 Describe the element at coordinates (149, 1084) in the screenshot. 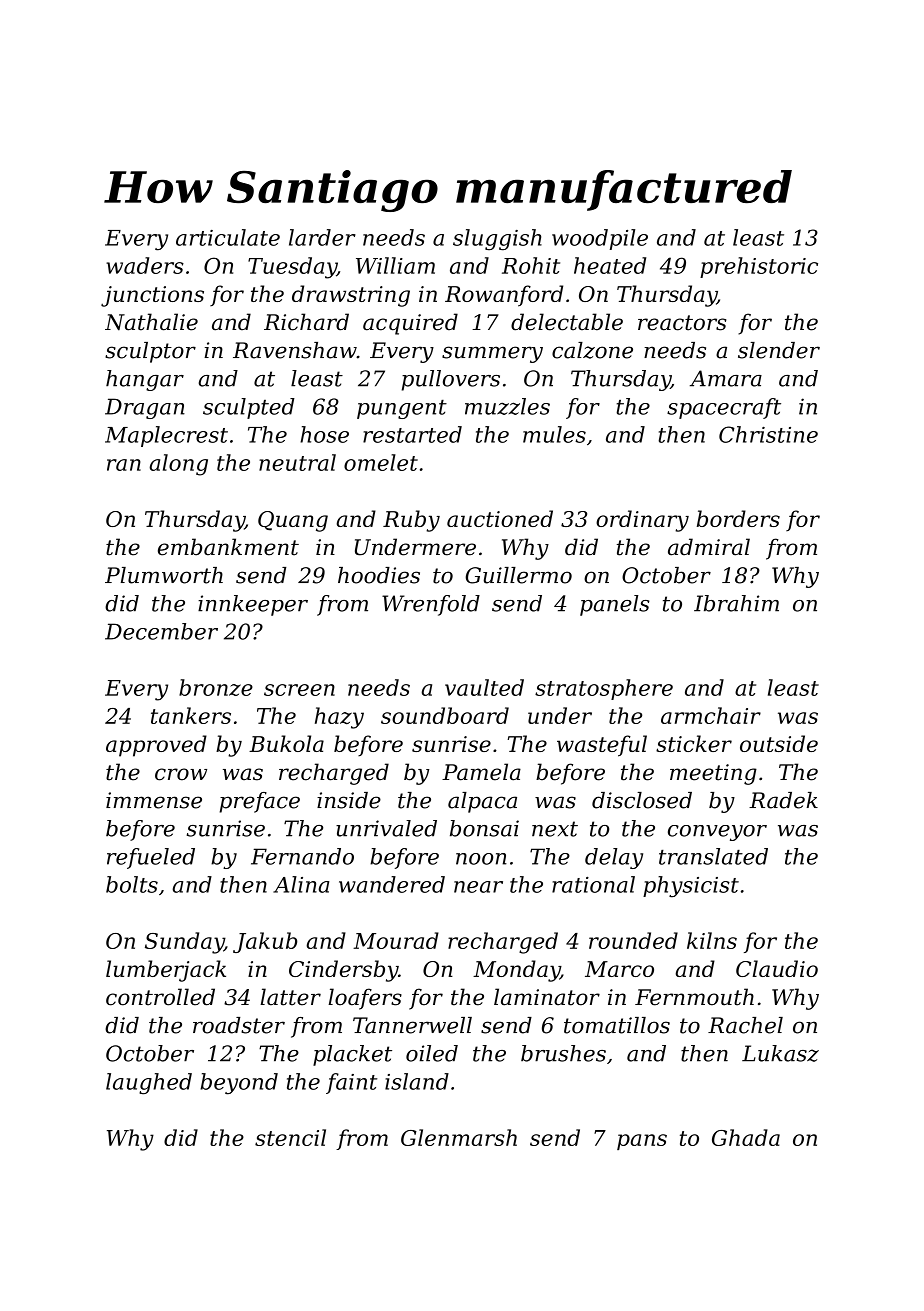

I see `laughed` at that location.
